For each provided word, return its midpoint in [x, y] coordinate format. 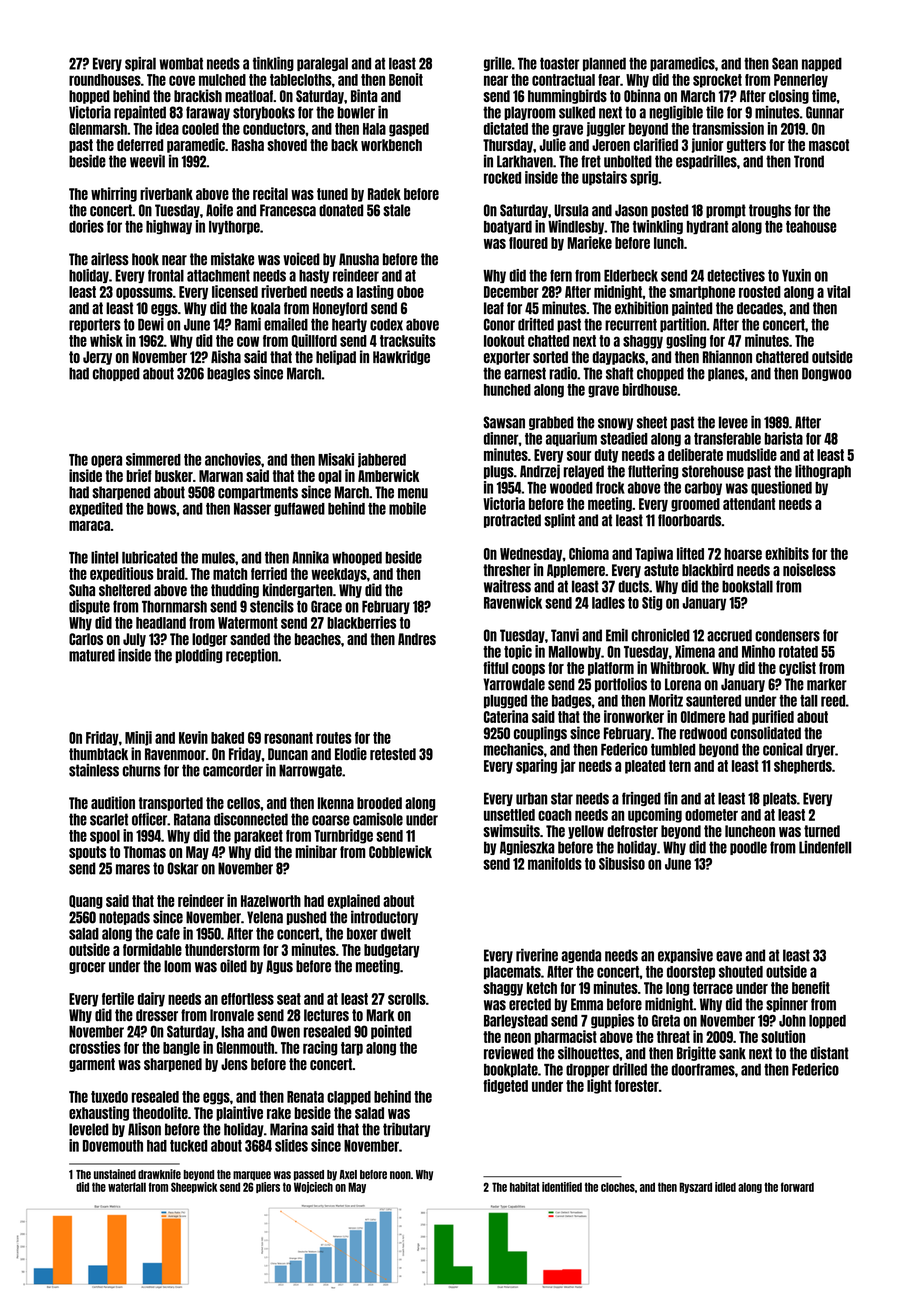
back [344, 145]
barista [784, 438]
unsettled [509, 815]
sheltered [125, 590]
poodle [748, 848]
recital [270, 193]
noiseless [809, 569]
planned [604, 64]
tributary [406, 1130]
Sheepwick [194, 1187]
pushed [306, 918]
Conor [499, 324]
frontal [166, 275]
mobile [407, 508]
